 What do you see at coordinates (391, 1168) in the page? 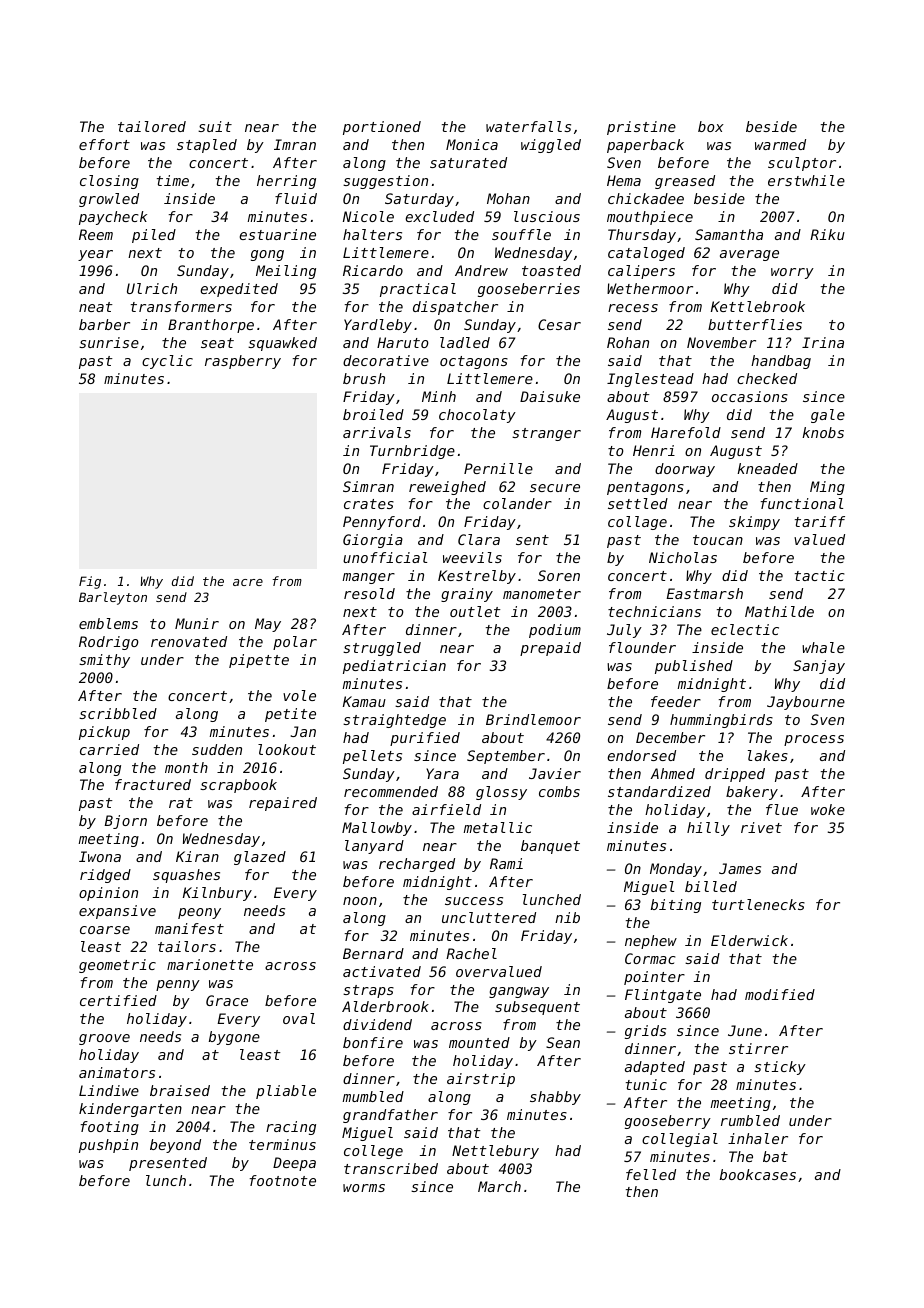
I see `transcribed` at bounding box center [391, 1168].
